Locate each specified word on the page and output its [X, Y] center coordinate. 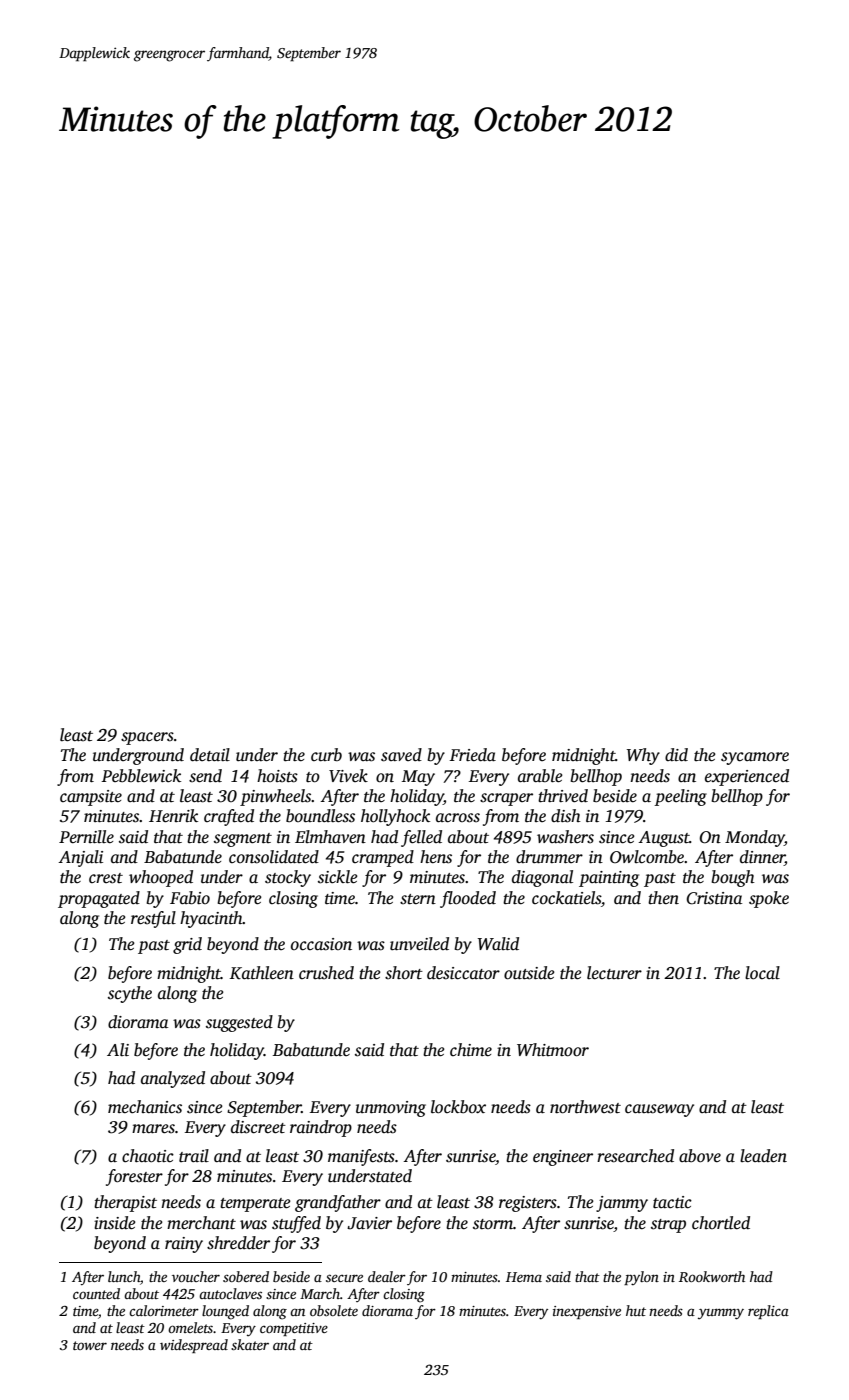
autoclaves [230, 1293]
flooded [468, 899]
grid [187, 945]
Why [643, 756]
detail [210, 755]
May [418, 778]
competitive [294, 1329]
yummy [721, 1314]
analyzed [173, 1079]
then [663, 898]
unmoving [391, 1109]
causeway [659, 1110]
